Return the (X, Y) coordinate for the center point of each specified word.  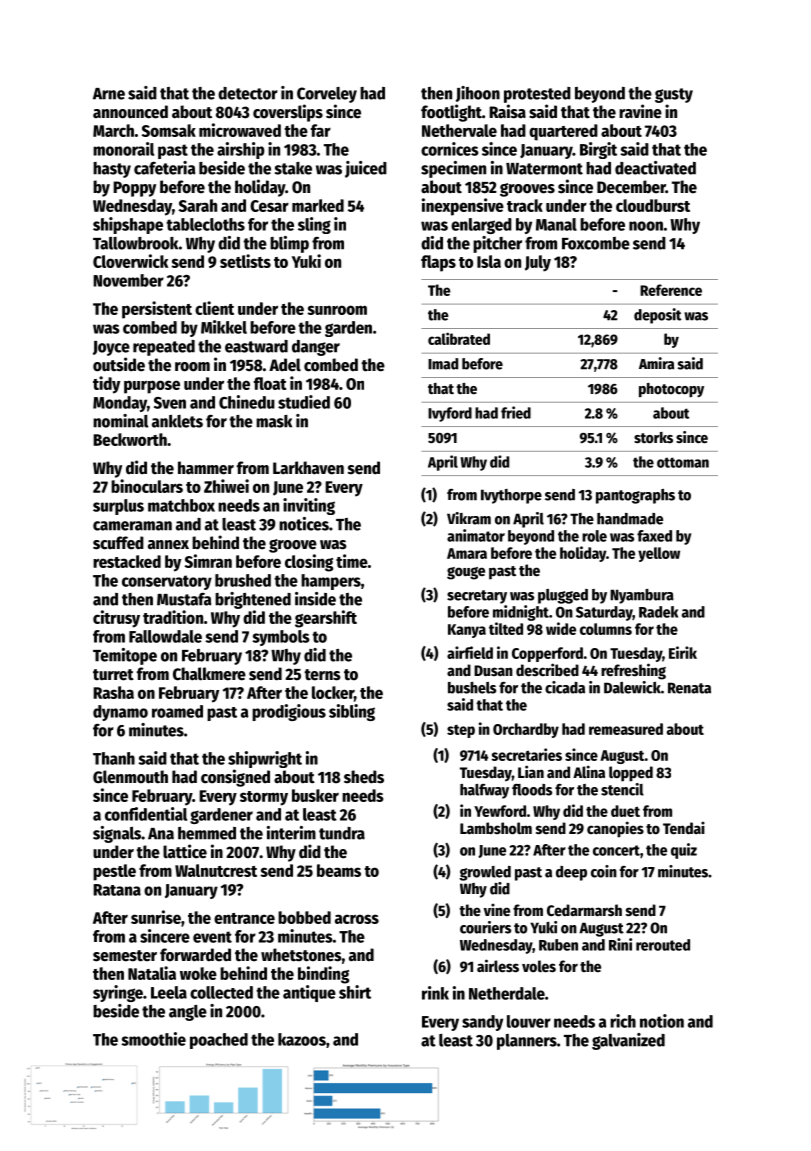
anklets (177, 421)
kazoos (302, 1039)
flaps (438, 263)
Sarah (198, 205)
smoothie (153, 1039)
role (594, 536)
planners (527, 1042)
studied (304, 402)
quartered (563, 132)
